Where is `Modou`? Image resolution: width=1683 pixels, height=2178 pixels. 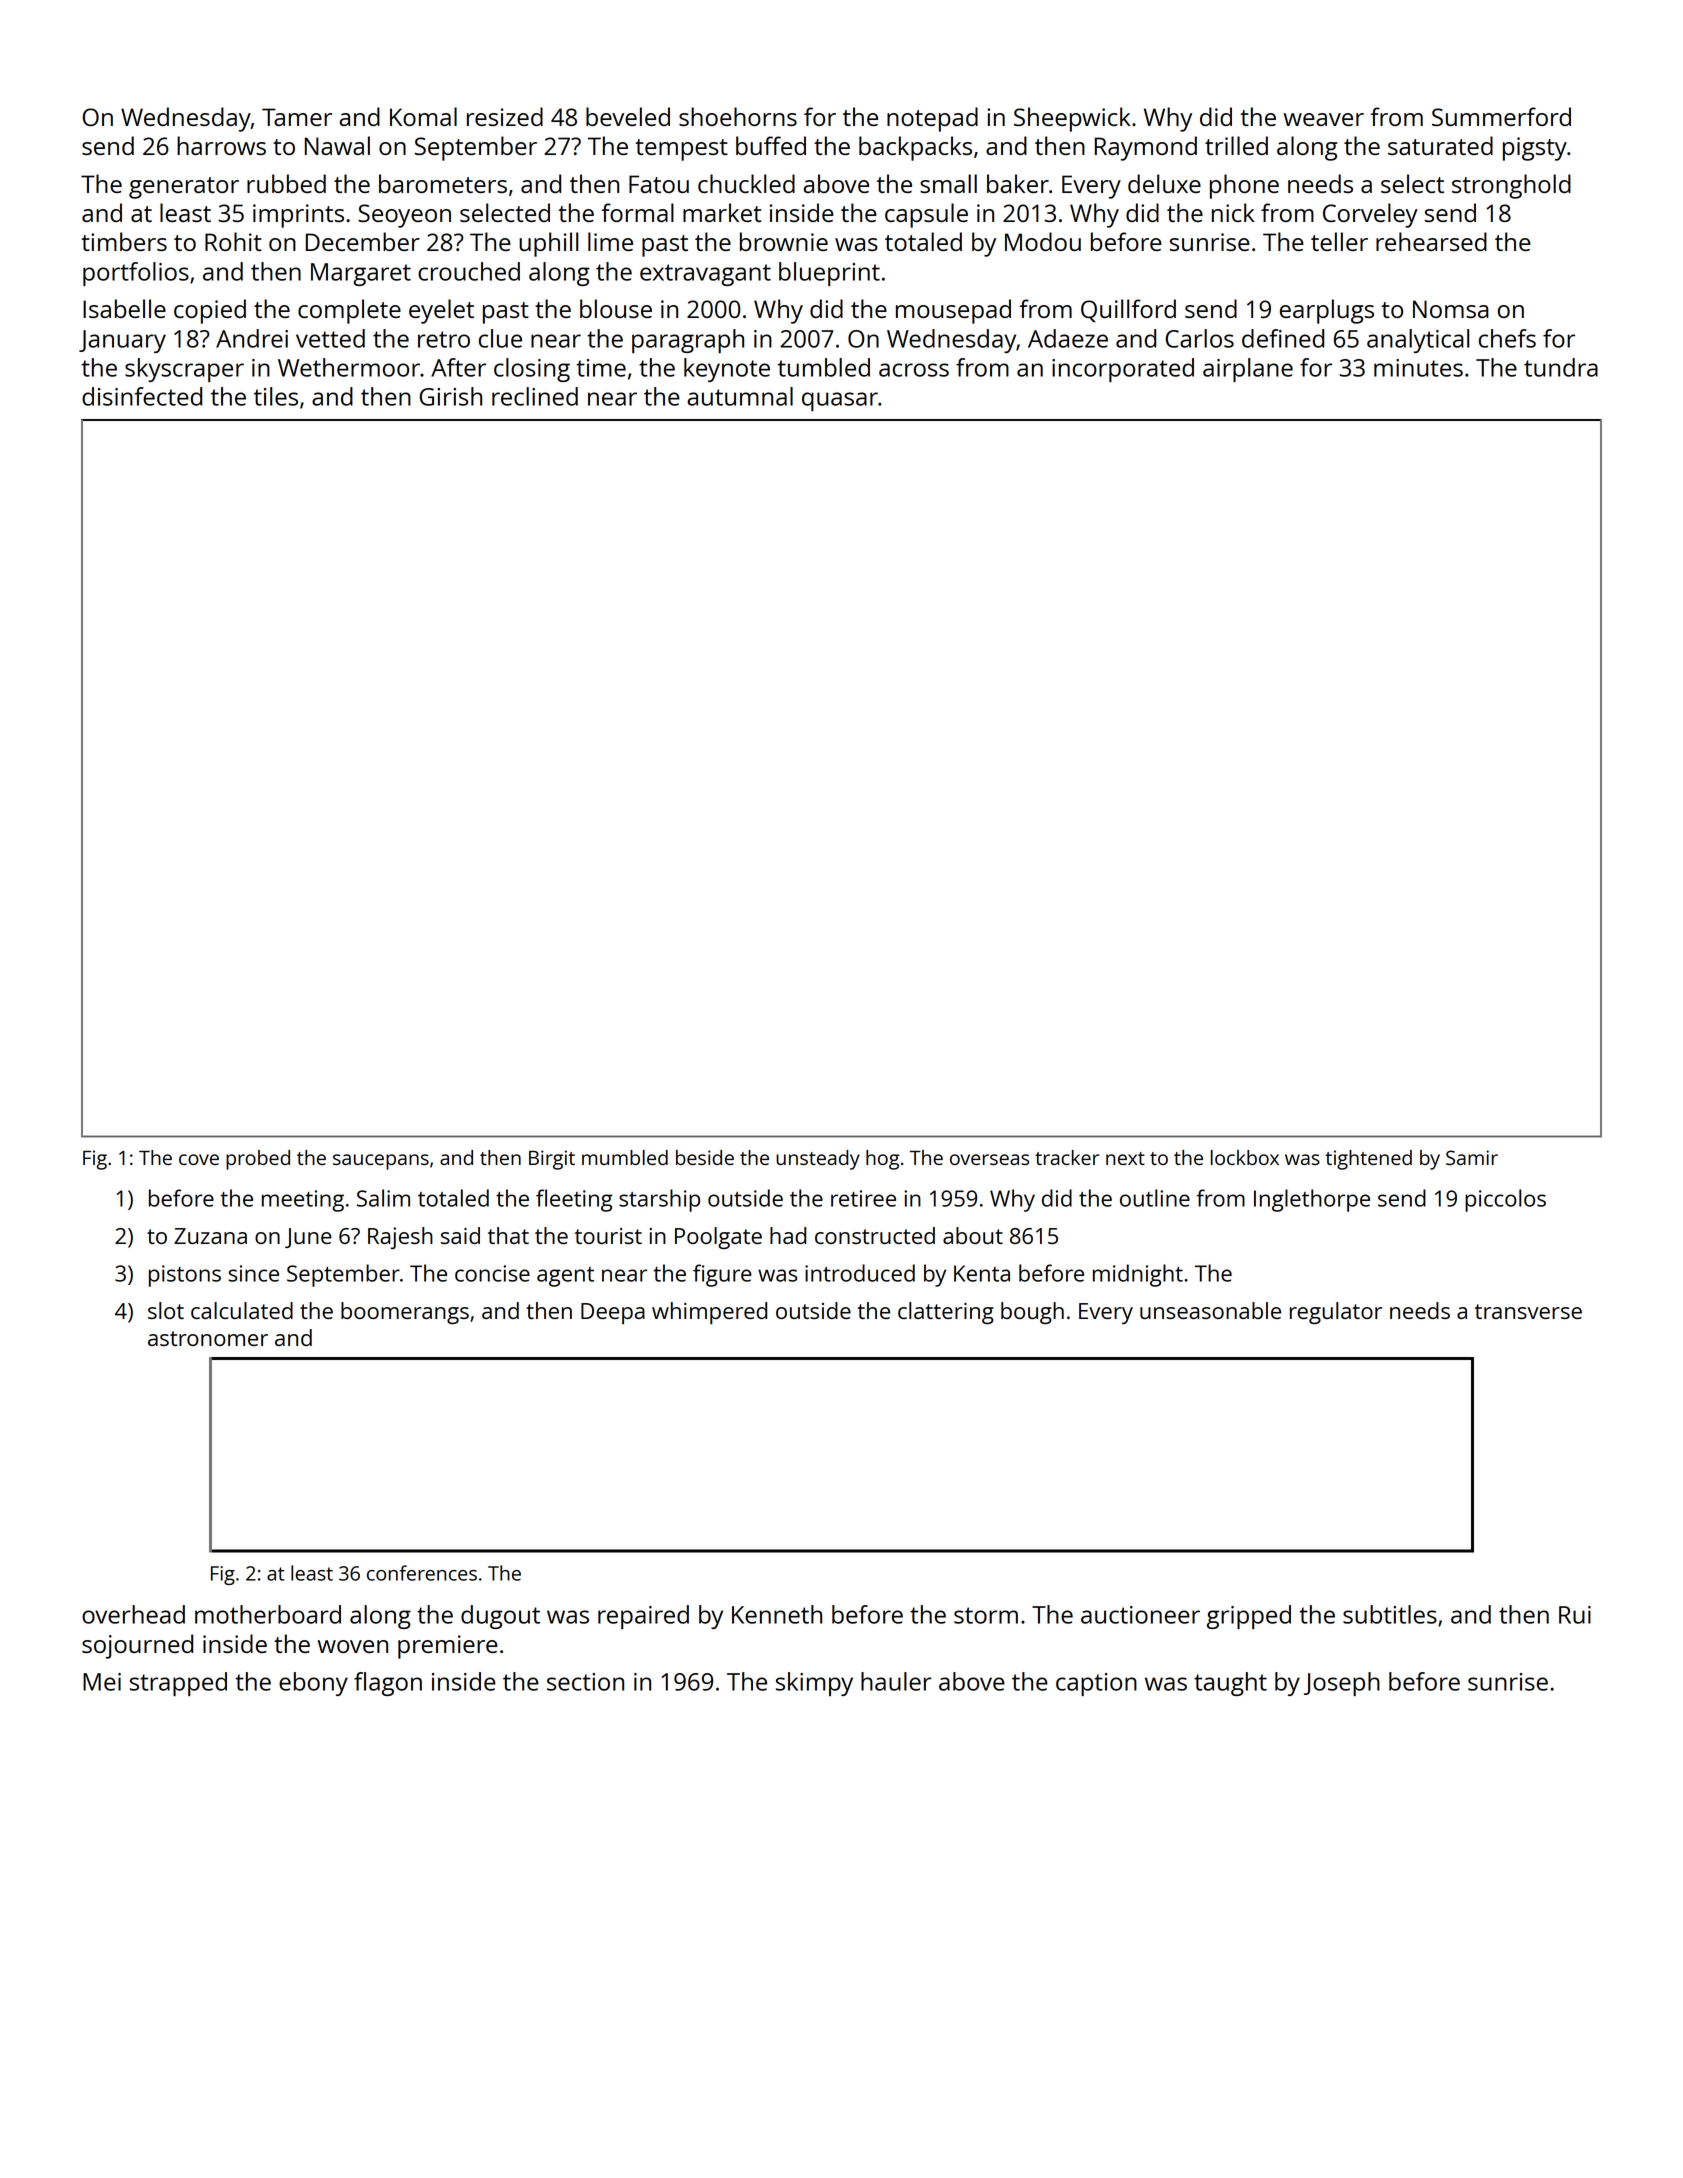 Modou is located at coordinates (1043, 241).
